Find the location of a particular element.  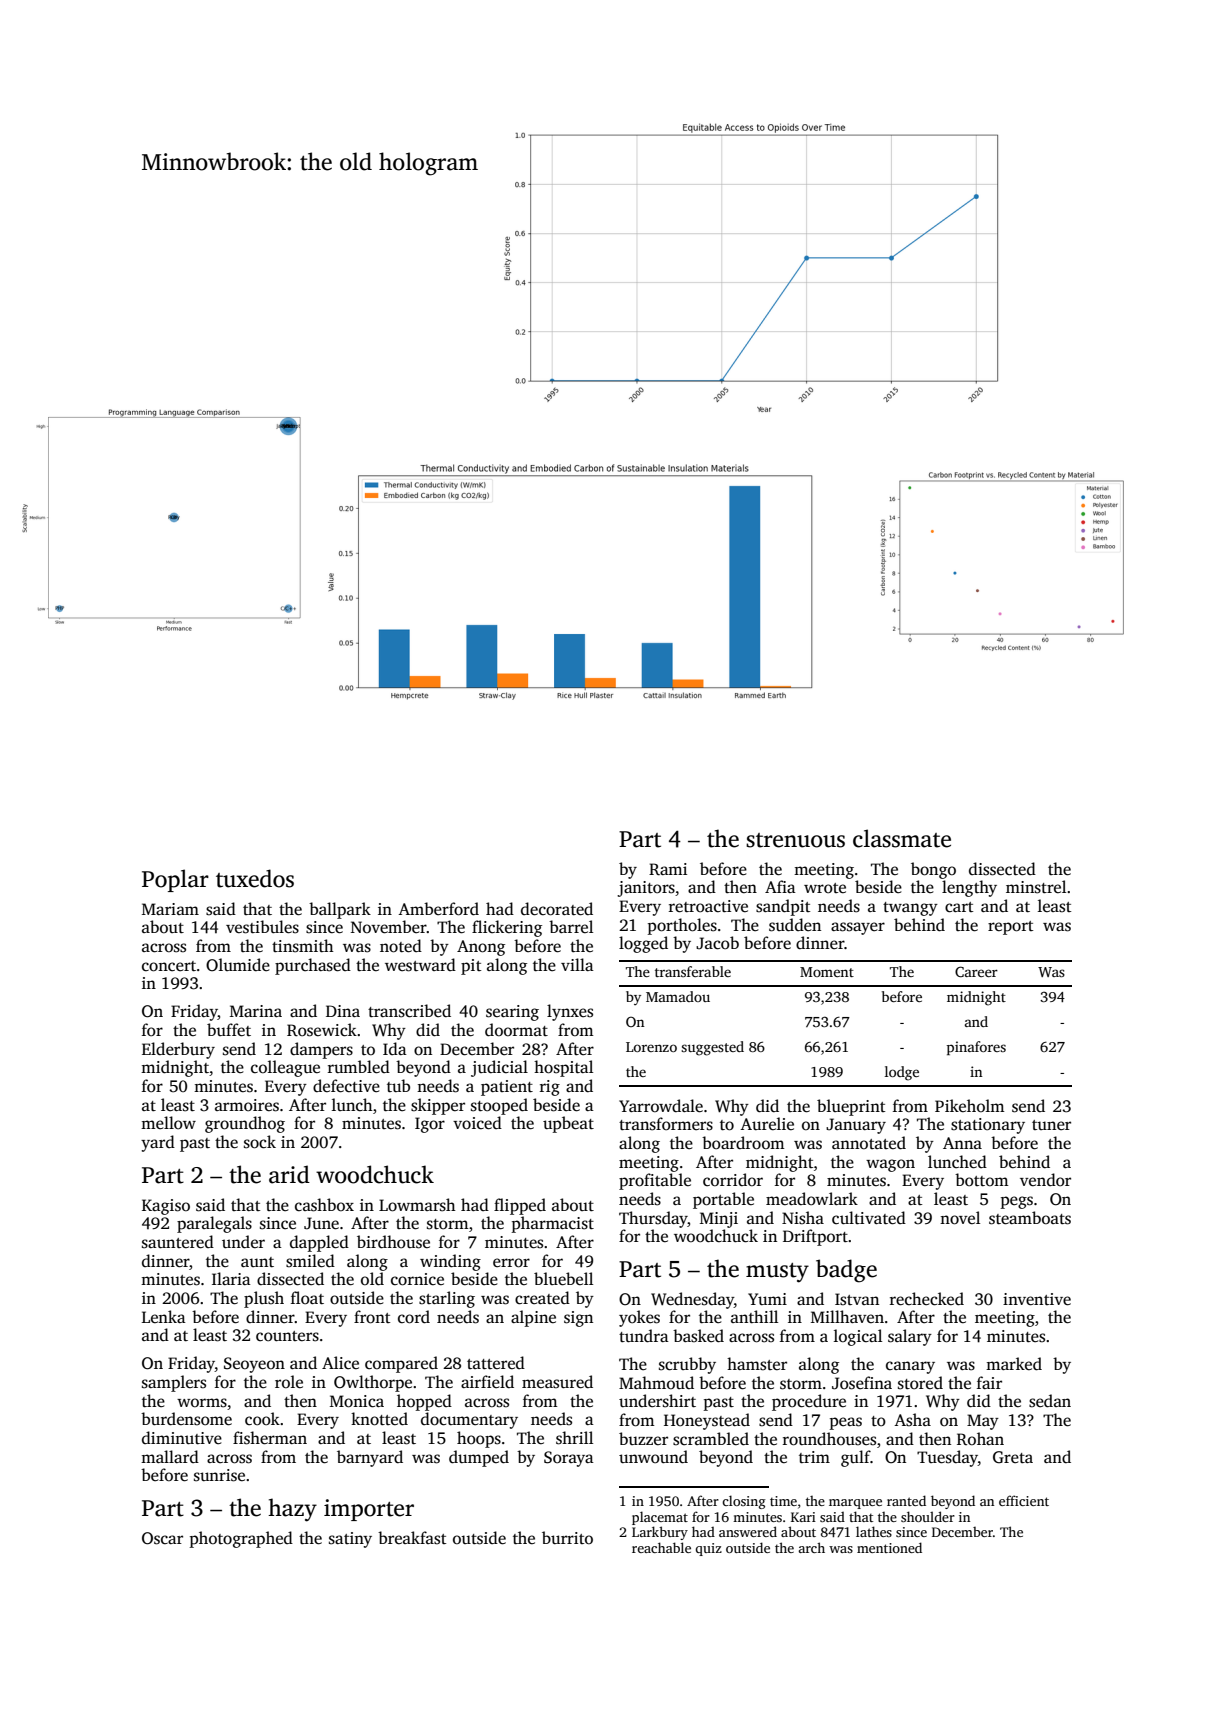

fair is located at coordinates (989, 1382).
